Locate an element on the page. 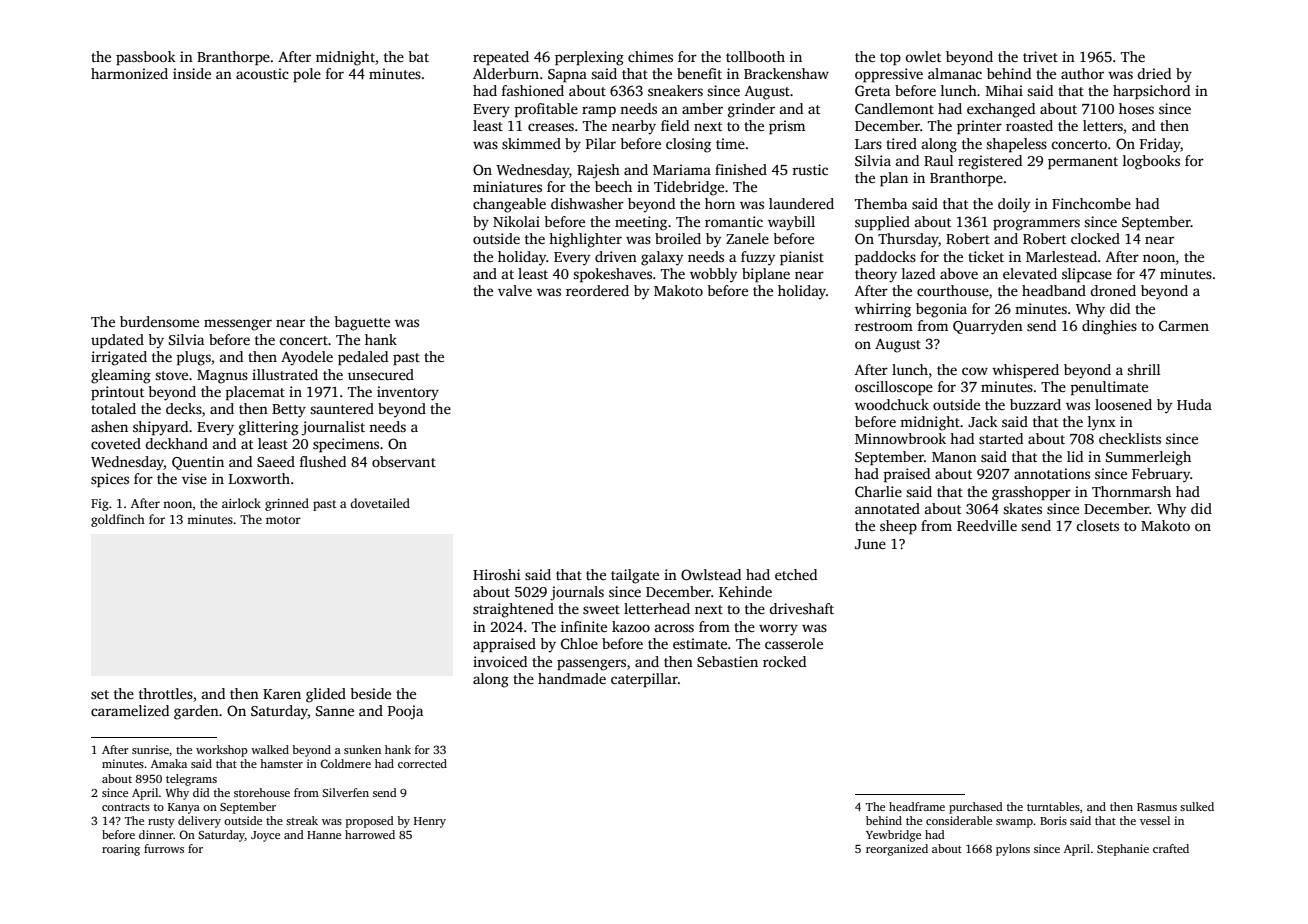 The width and height of the document is (1308, 924). rocked is located at coordinates (784, 661).
